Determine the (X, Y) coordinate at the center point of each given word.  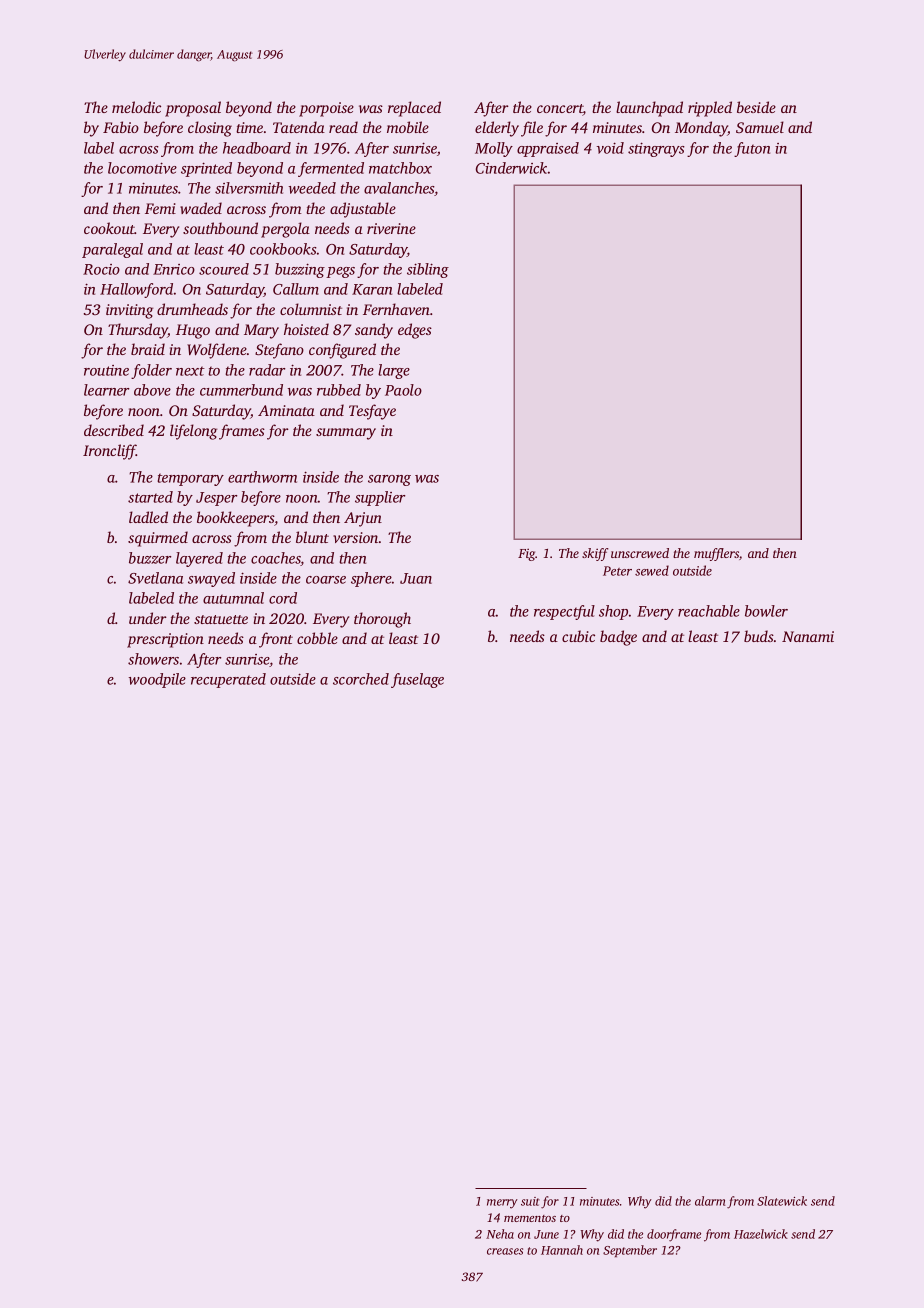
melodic (136, 107)
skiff (595, 554)
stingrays (656, 149)
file (532, 129)
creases (505, 1251)
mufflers (716, 554)
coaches (276, 559)
